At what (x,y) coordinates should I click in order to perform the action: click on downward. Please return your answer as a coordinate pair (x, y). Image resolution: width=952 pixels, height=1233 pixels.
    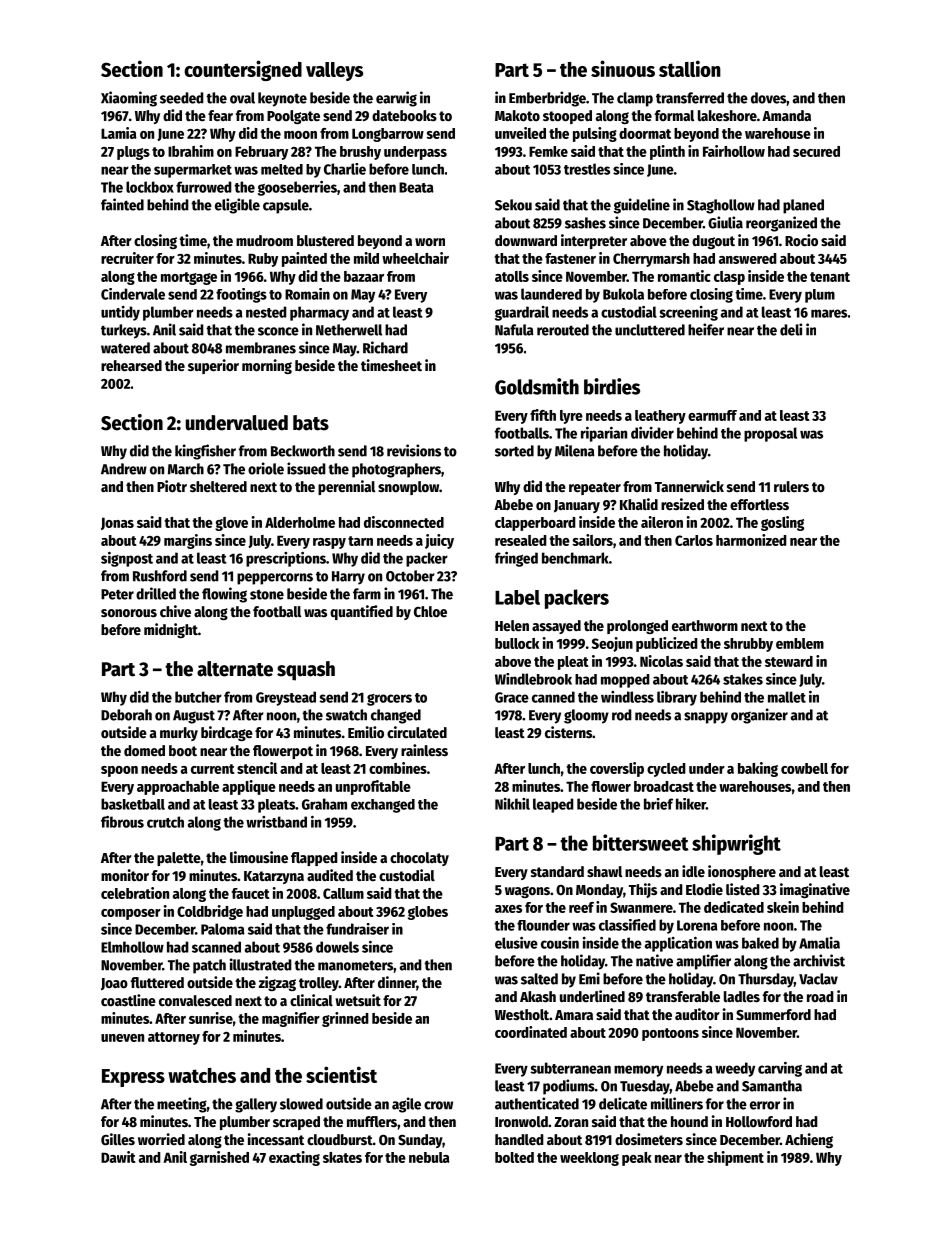
    Looking at the image, I should click on (526, 240).
